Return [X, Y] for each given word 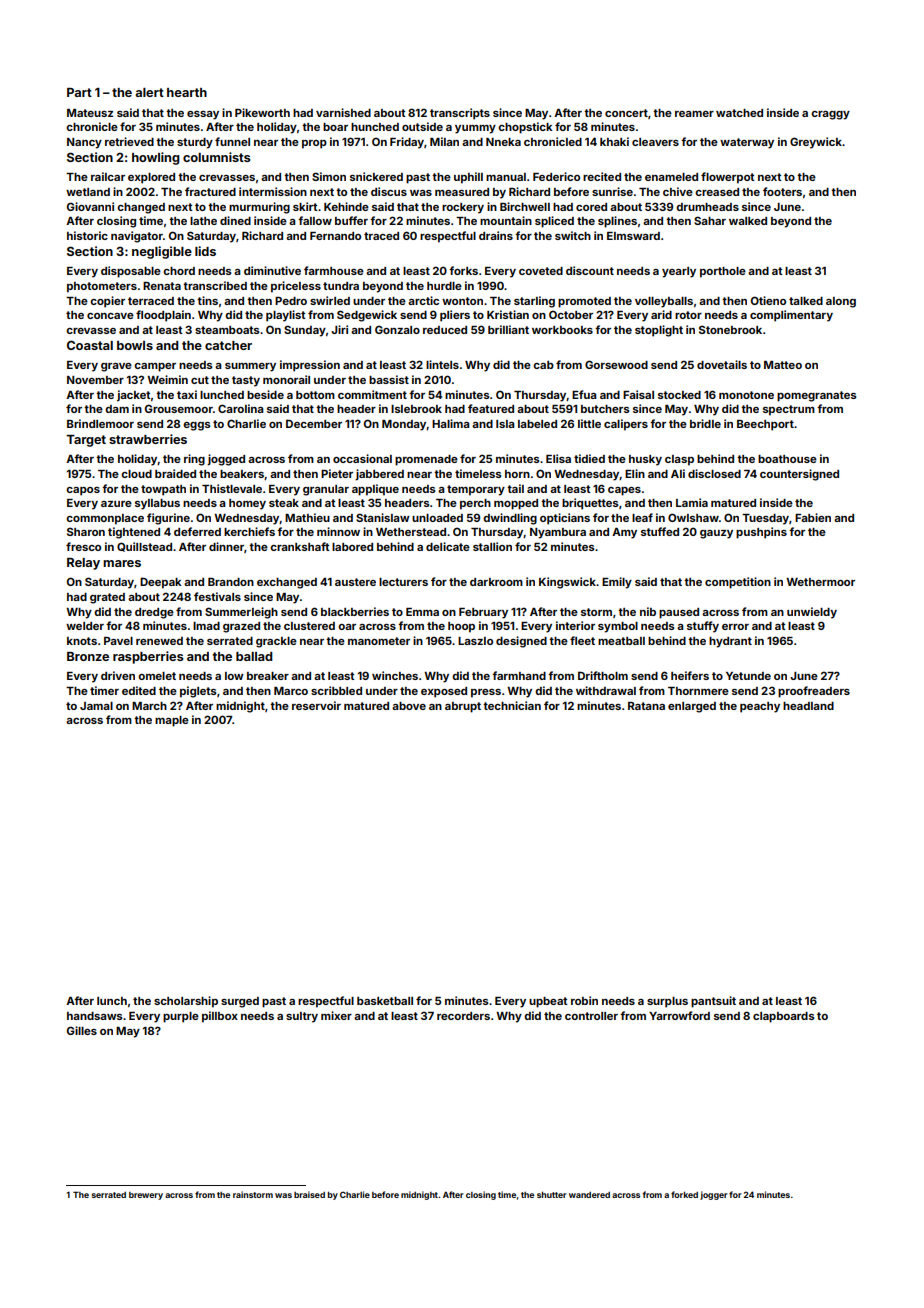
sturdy [195, 143]
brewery [146, 1196]
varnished [343, 112]
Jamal [96, 706]
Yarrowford [679, 1015]
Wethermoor [820, 582]
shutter [552, 1195]
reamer [694, 114]
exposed [444, 692]
